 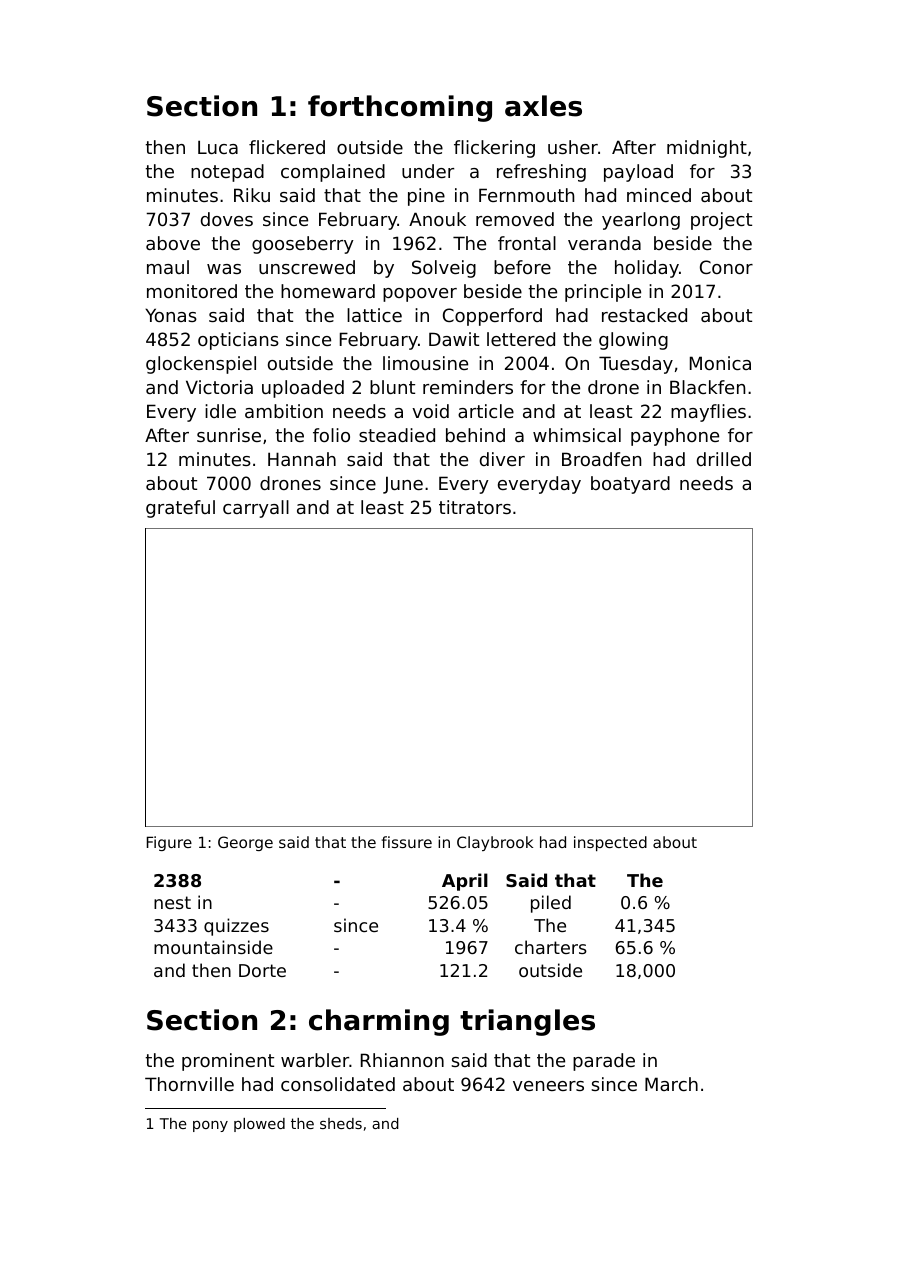 What do you see at coordinates (636, 365) in the screenshot?
I see `Tuesday` at bounding box center [636, 365].
